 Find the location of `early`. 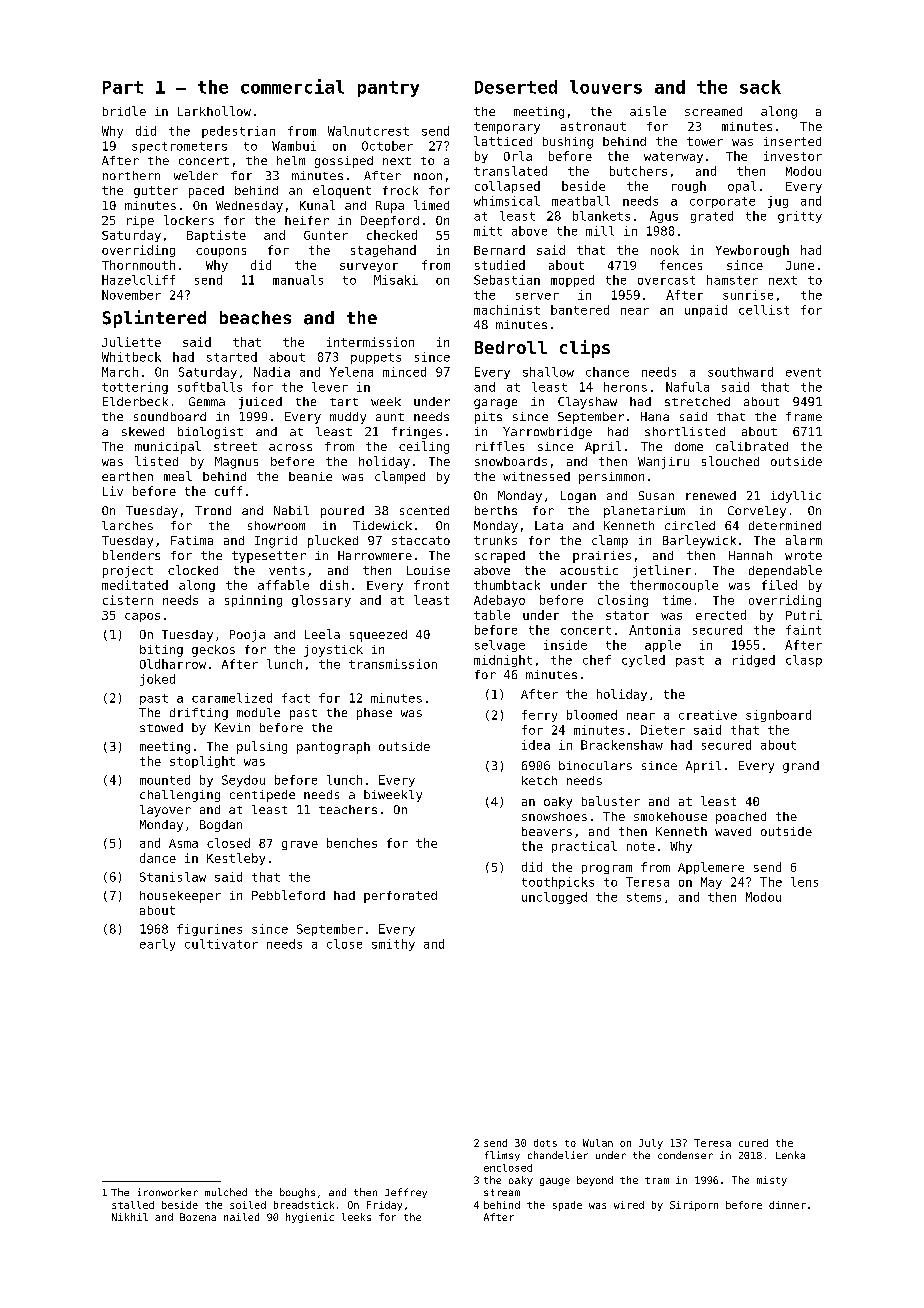

early is located at coordinates (157, 945).
